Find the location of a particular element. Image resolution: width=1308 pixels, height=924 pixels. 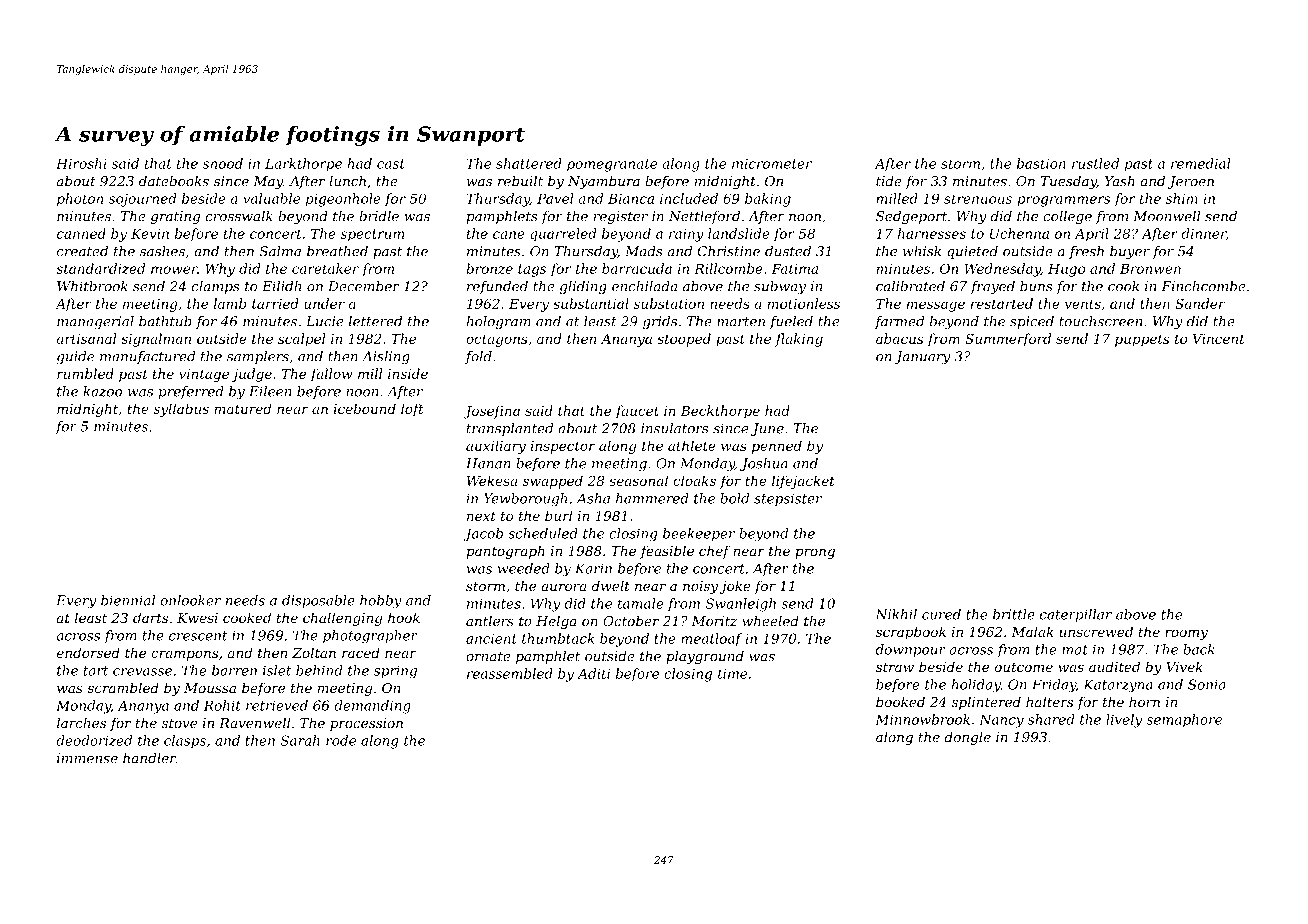

snood is located at coordinates (223, 163).
